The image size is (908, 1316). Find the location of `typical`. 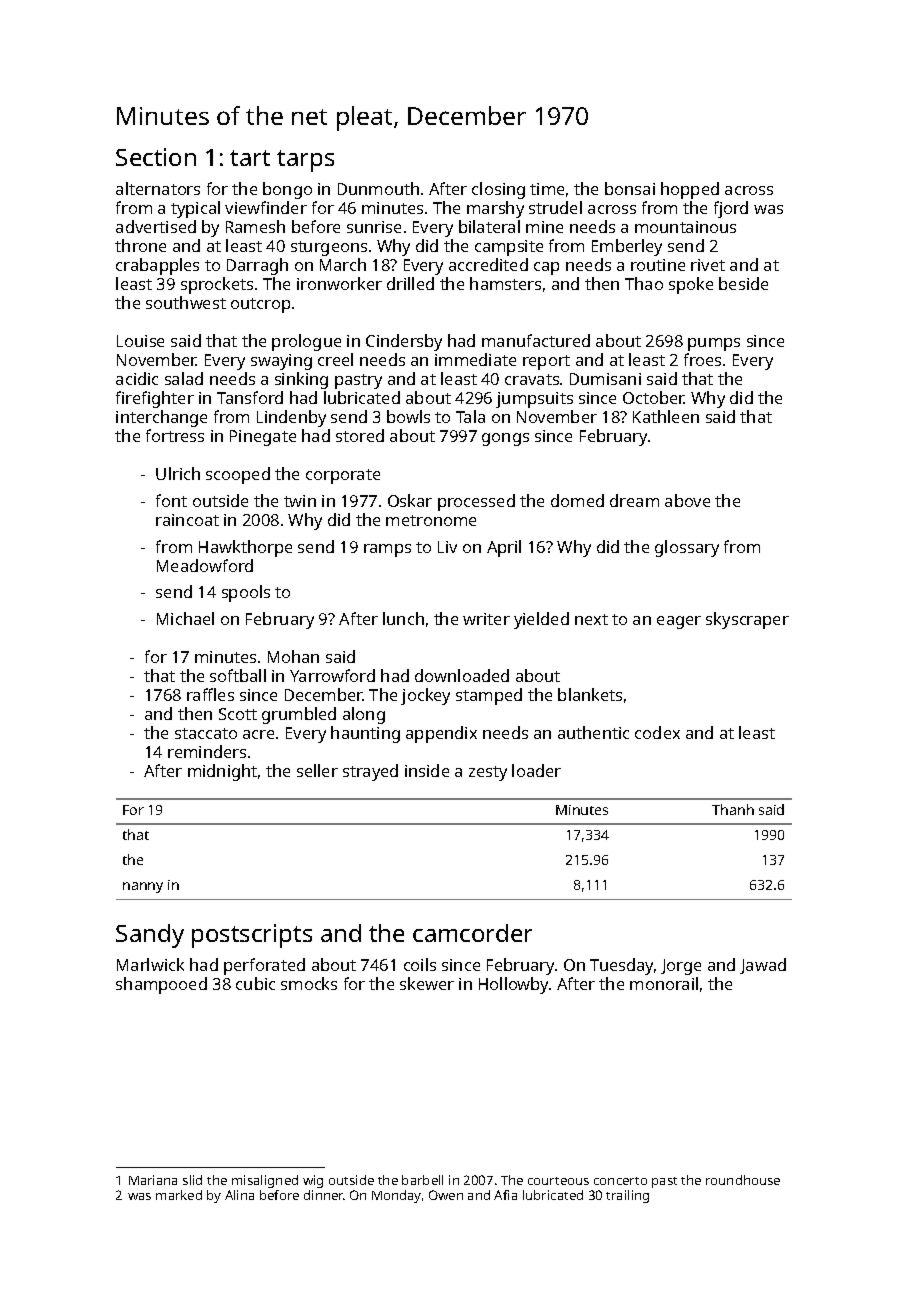

typical is located at coordinates (195, 209).
